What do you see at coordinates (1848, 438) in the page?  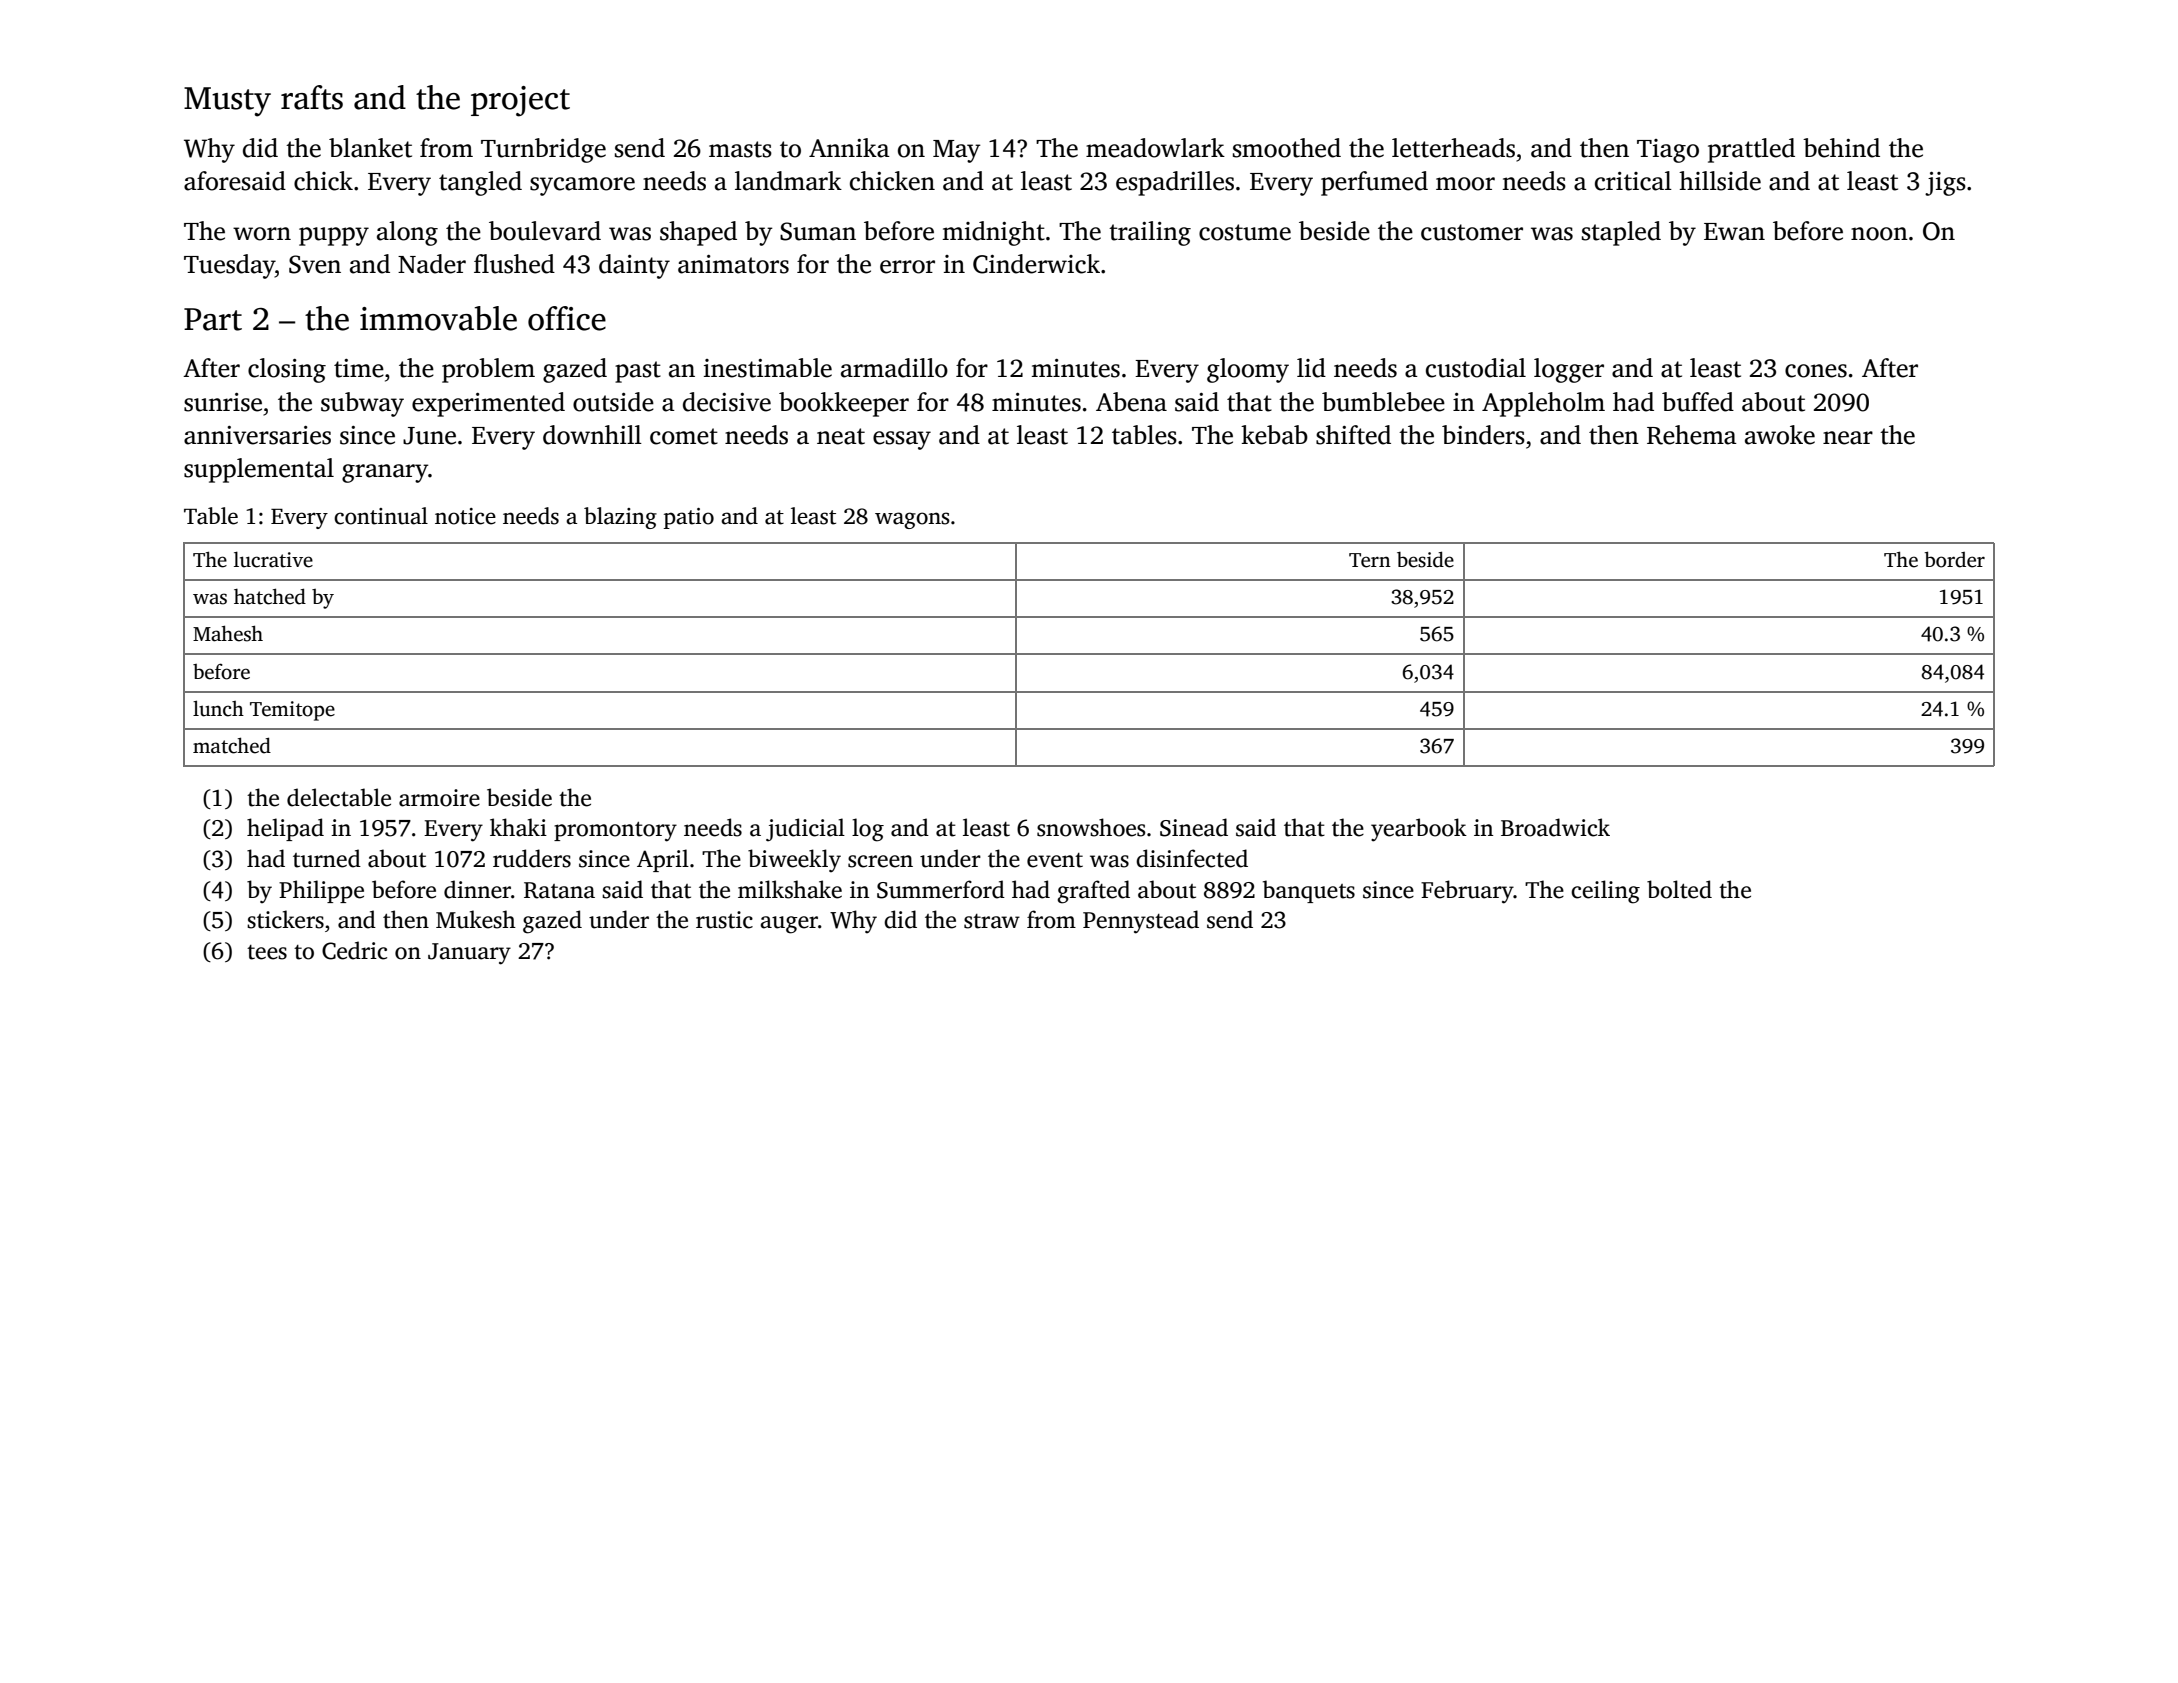 I see `near` at bounding box center [1848, 438].
